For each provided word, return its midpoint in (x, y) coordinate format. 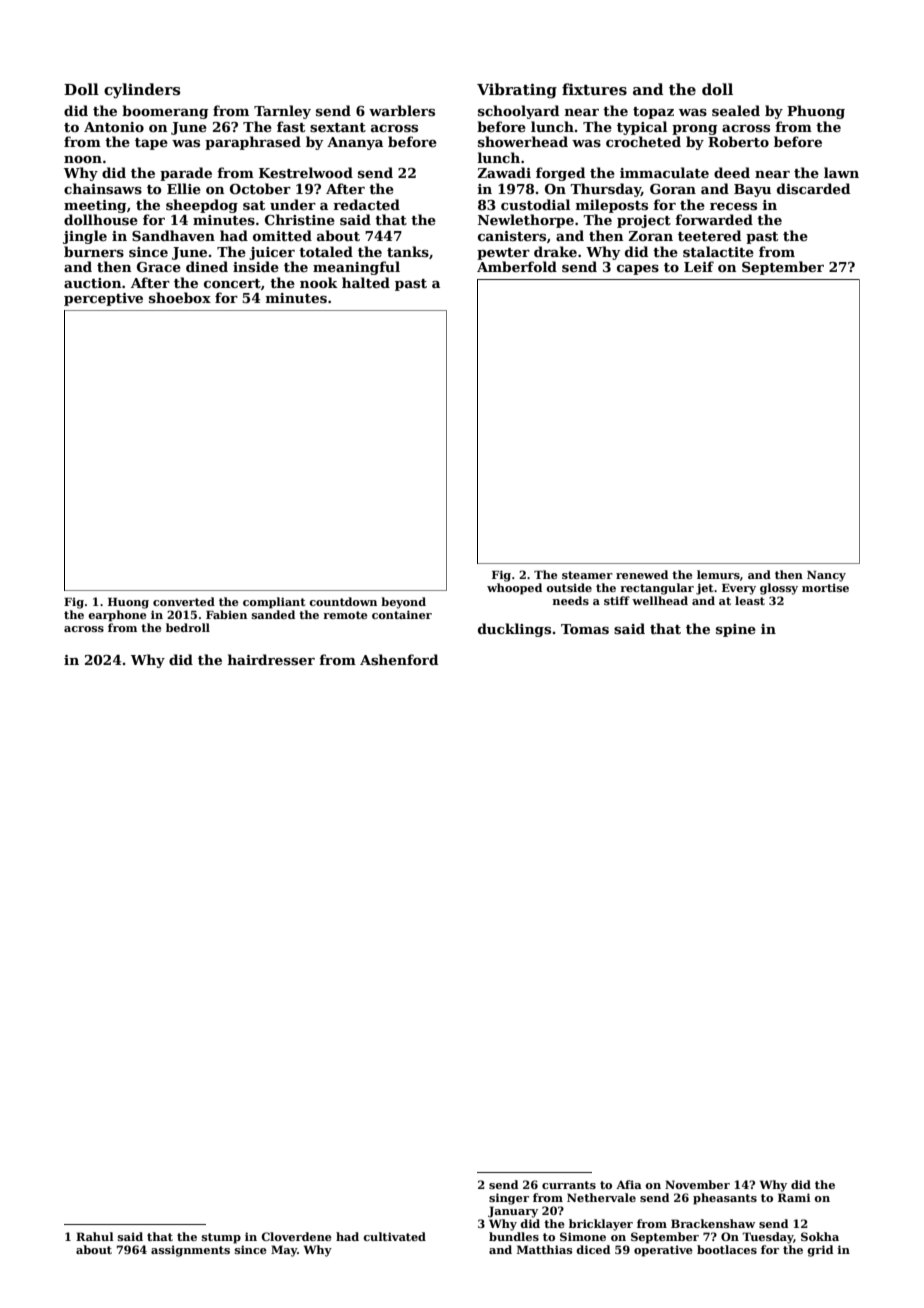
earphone (117, 616)
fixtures (594, 89)
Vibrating (517, 91)
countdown (343, 601)
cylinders (142, 91)
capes (638, 270)
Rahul (95, 1236)
